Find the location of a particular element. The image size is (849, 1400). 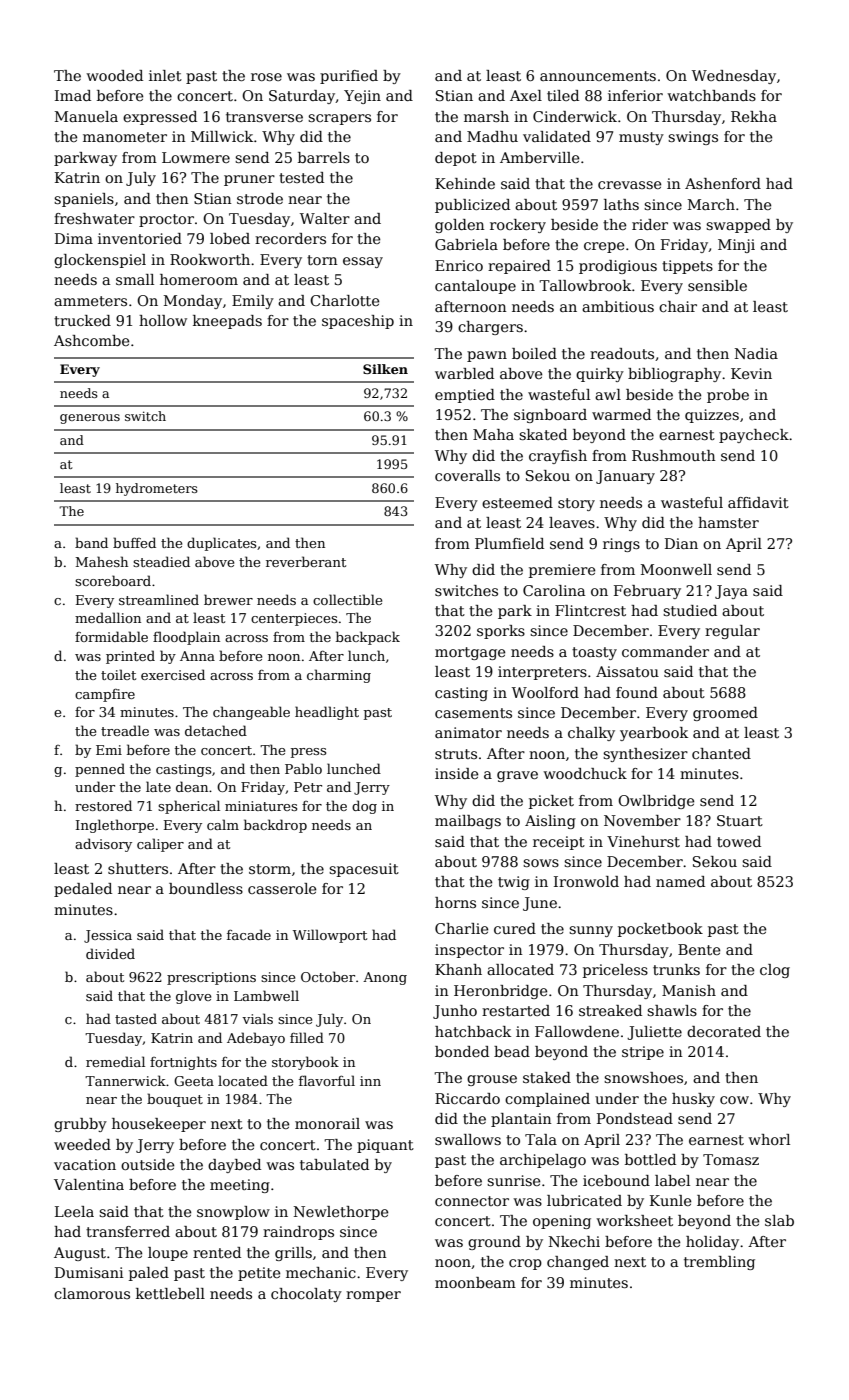

campfire is located at coordinates (105, 695).
